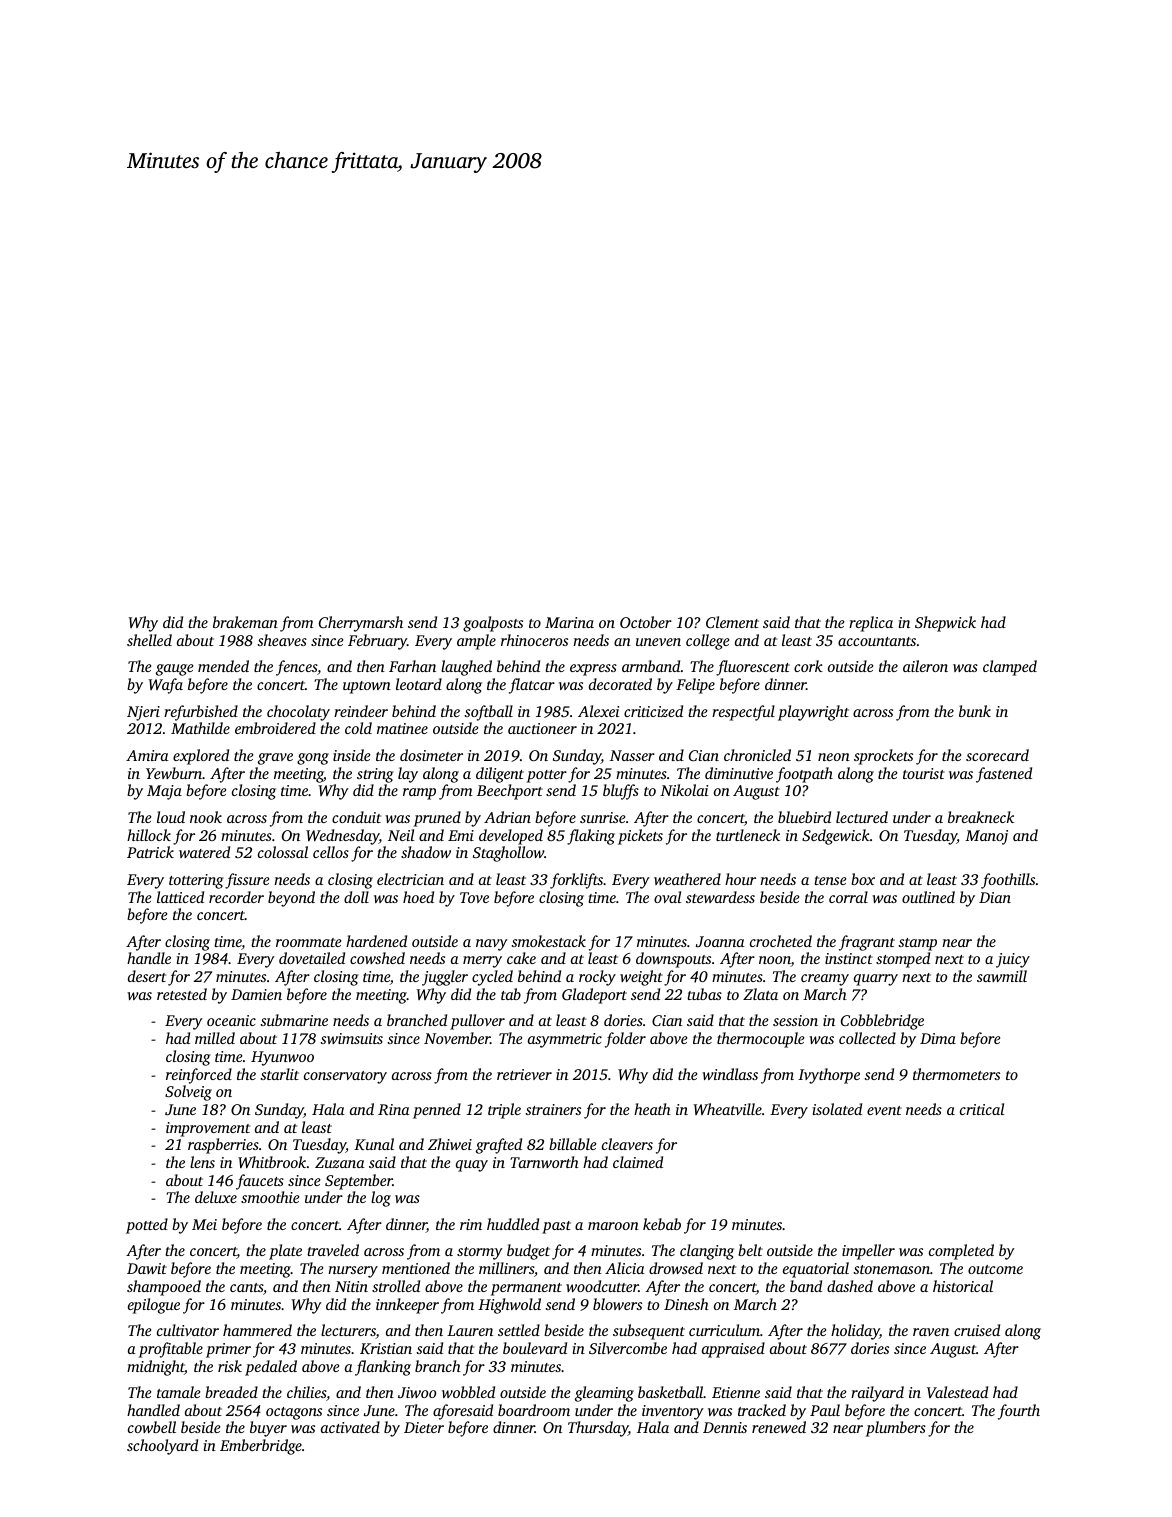 The width and height of the document is (1172, 1517). I want to click on playwright, so click(813, 713).
